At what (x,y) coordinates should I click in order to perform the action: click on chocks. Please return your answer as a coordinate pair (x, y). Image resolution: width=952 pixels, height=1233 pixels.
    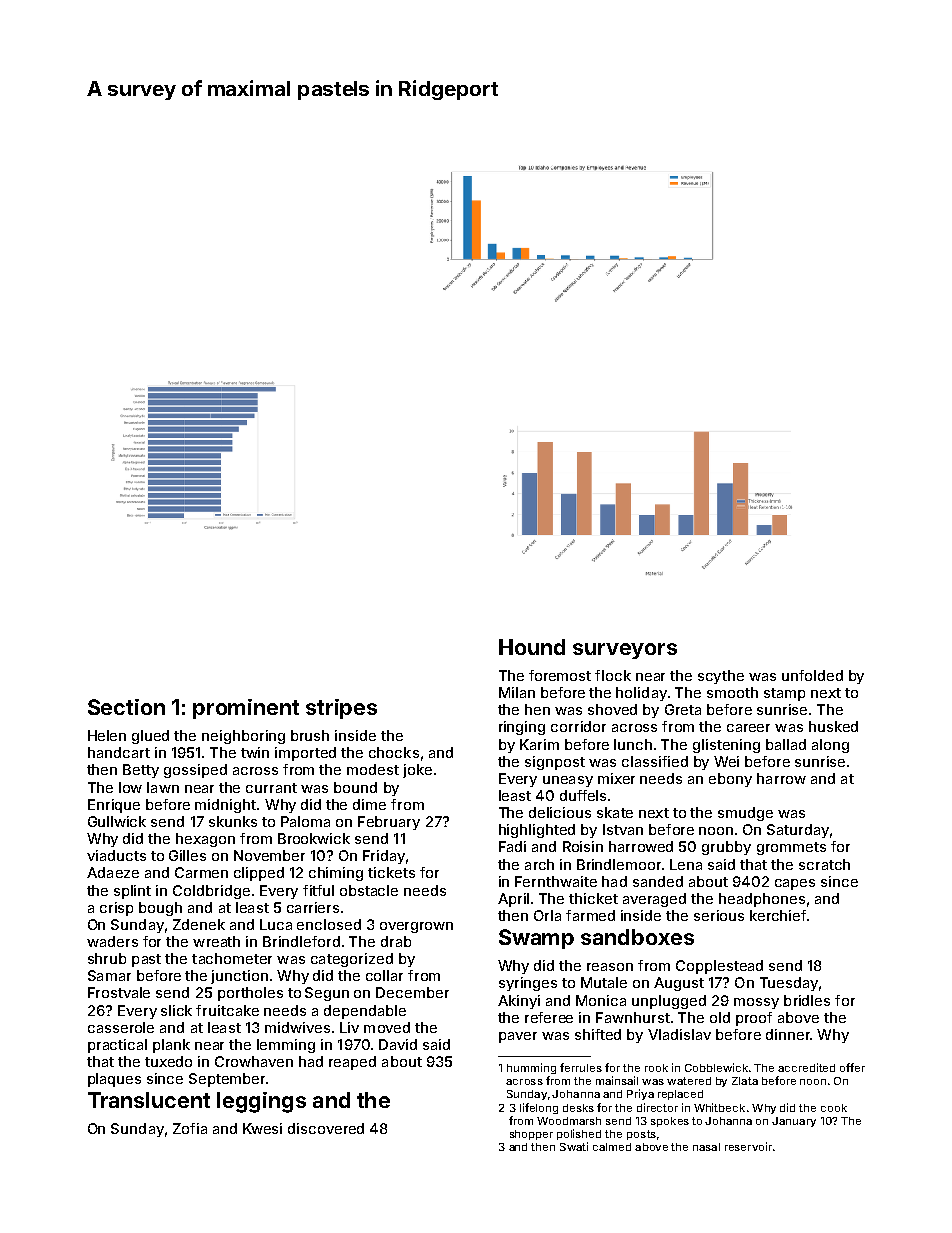
    Looking at the image, I should click on (394, 752).
